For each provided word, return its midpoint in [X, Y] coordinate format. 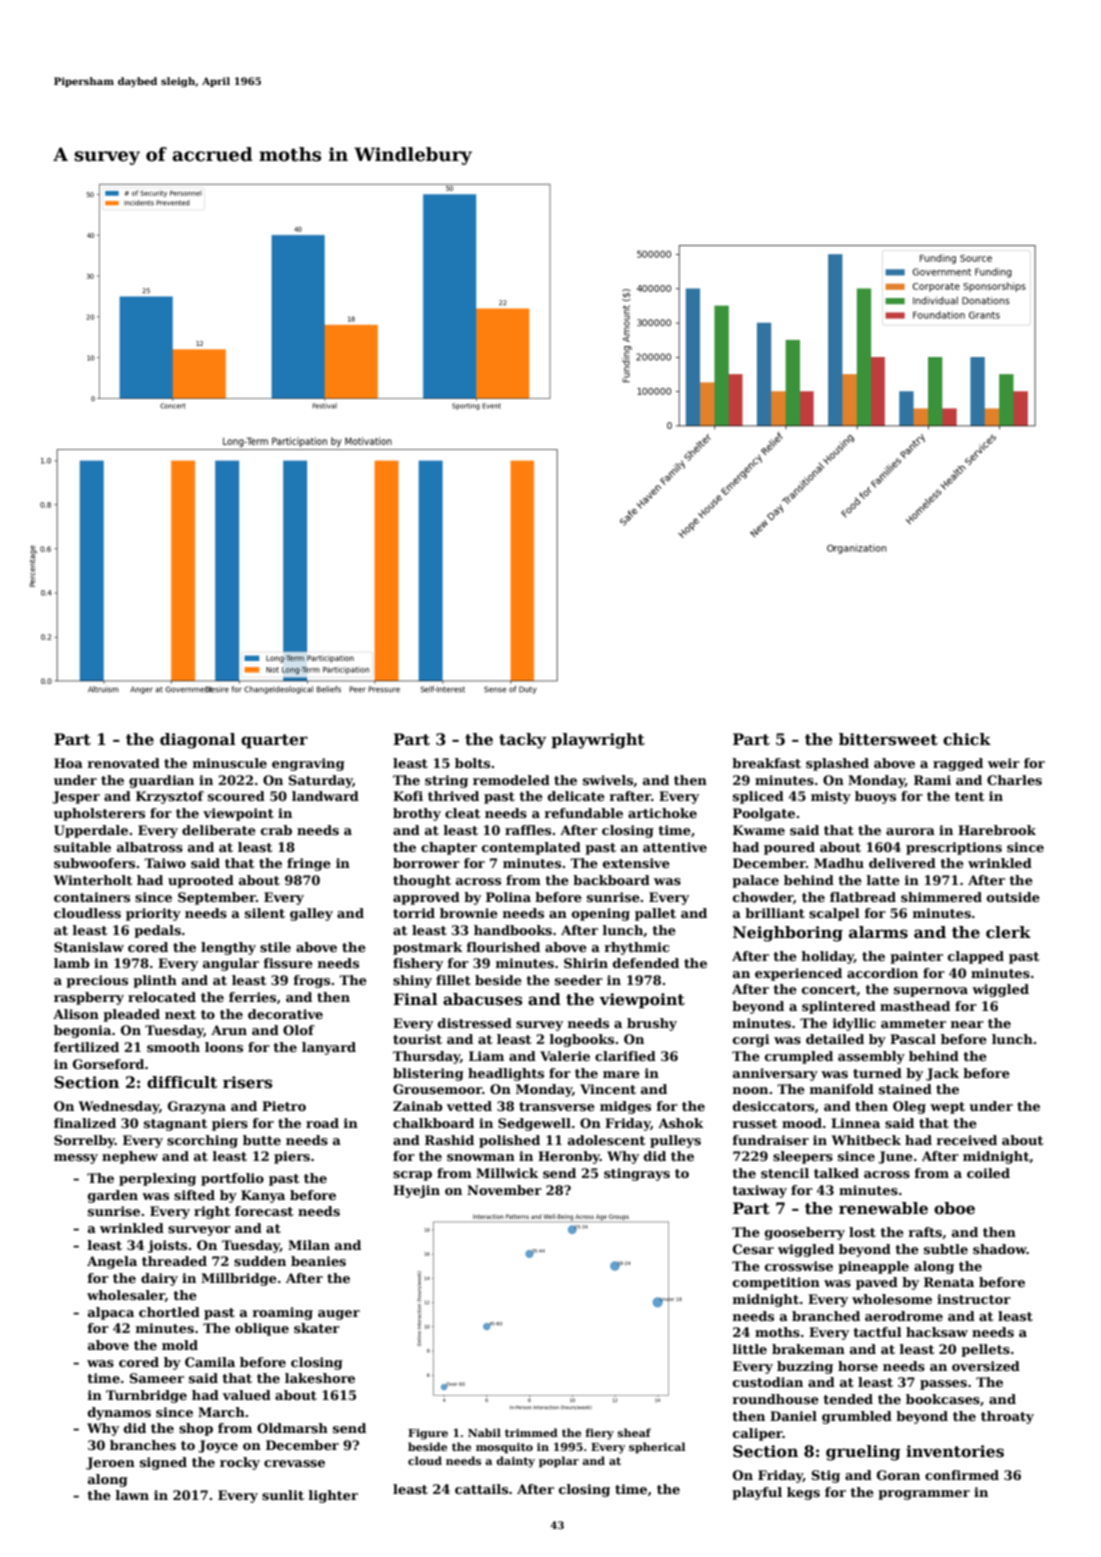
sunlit [283, 1495]
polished [509, 1141]
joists [167, 1246]
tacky [522, 741]
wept [947, 1108]
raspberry [89, 998]
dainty [515, 1462]
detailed [835, 1039]
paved [877, 1283]
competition [776, 1283]
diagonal [198, 741]
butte [262, 1140]
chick [967, 739]
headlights [506, 1074]
